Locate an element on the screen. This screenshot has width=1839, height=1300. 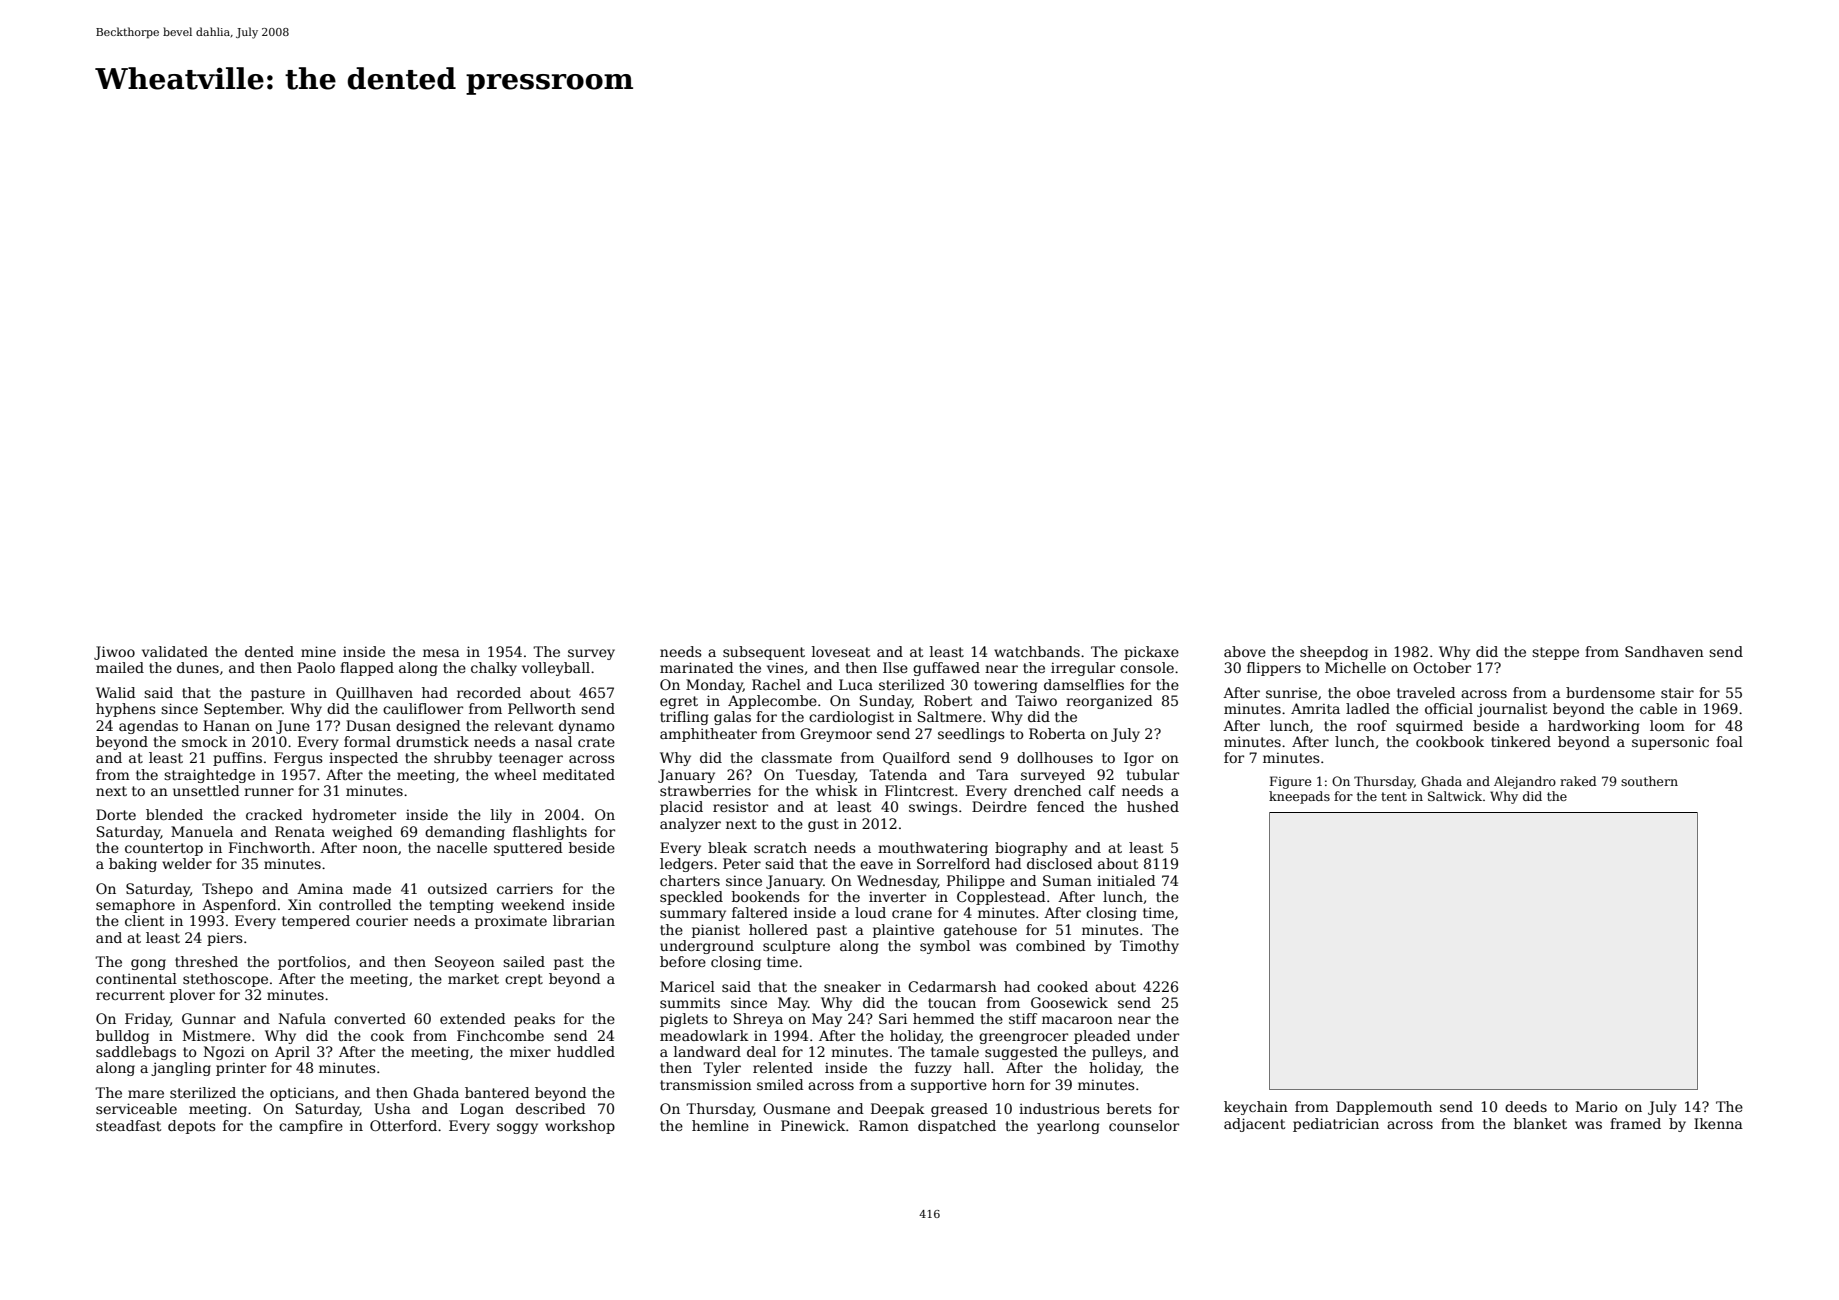
Alejandro is located at coordinates (1525, 782).
